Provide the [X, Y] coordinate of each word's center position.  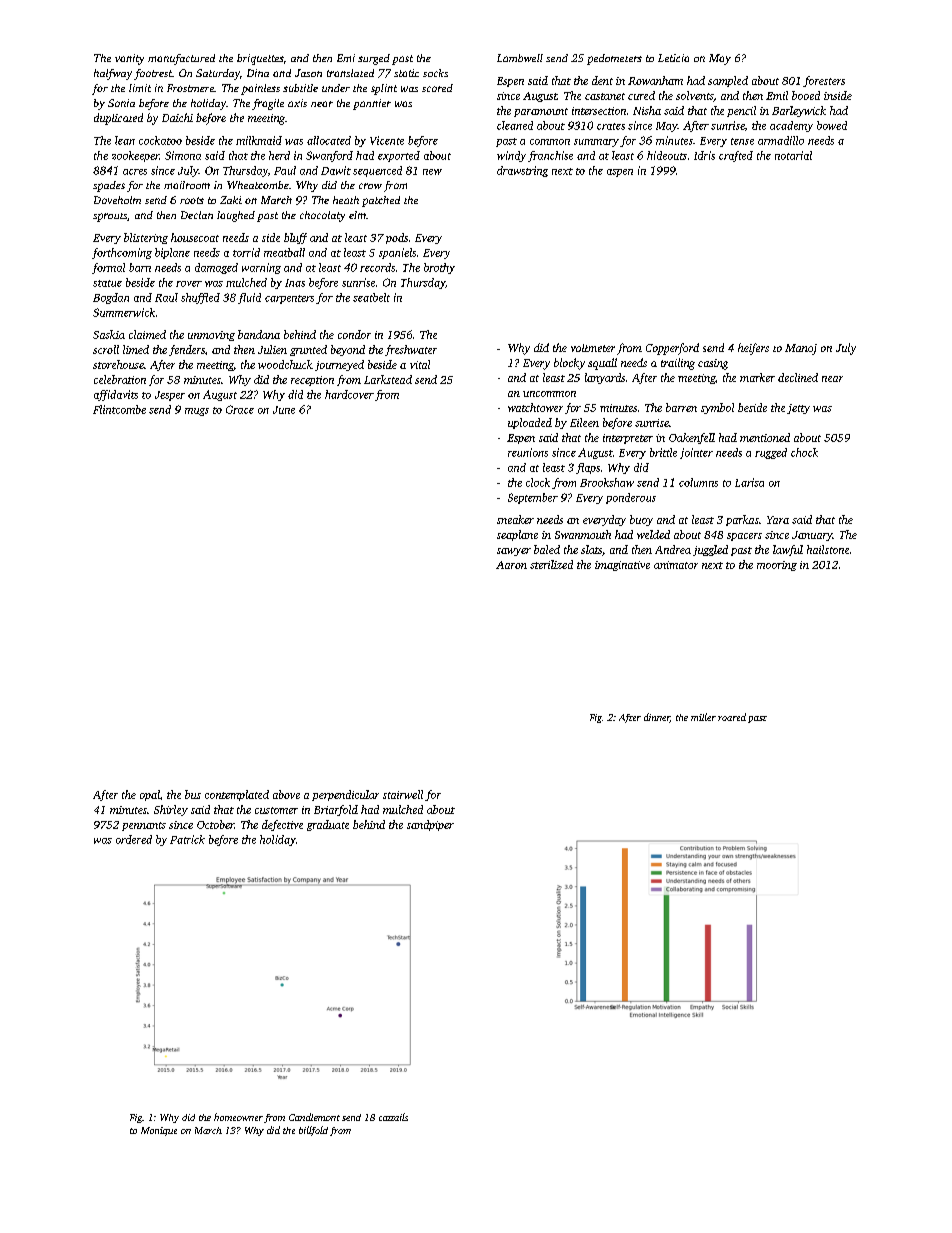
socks [435, 73]
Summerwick [124, 312]
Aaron [511, 565]
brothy [439, 268]
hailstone [828, 549]
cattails [393, 1117]
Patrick [187, 839]
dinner [657, 718]
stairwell [403, 794]
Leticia [673, 58]
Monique [159, 1131]
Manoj [801, 349]
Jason [308, 73]
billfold [313, 1131]
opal [150, 795]
